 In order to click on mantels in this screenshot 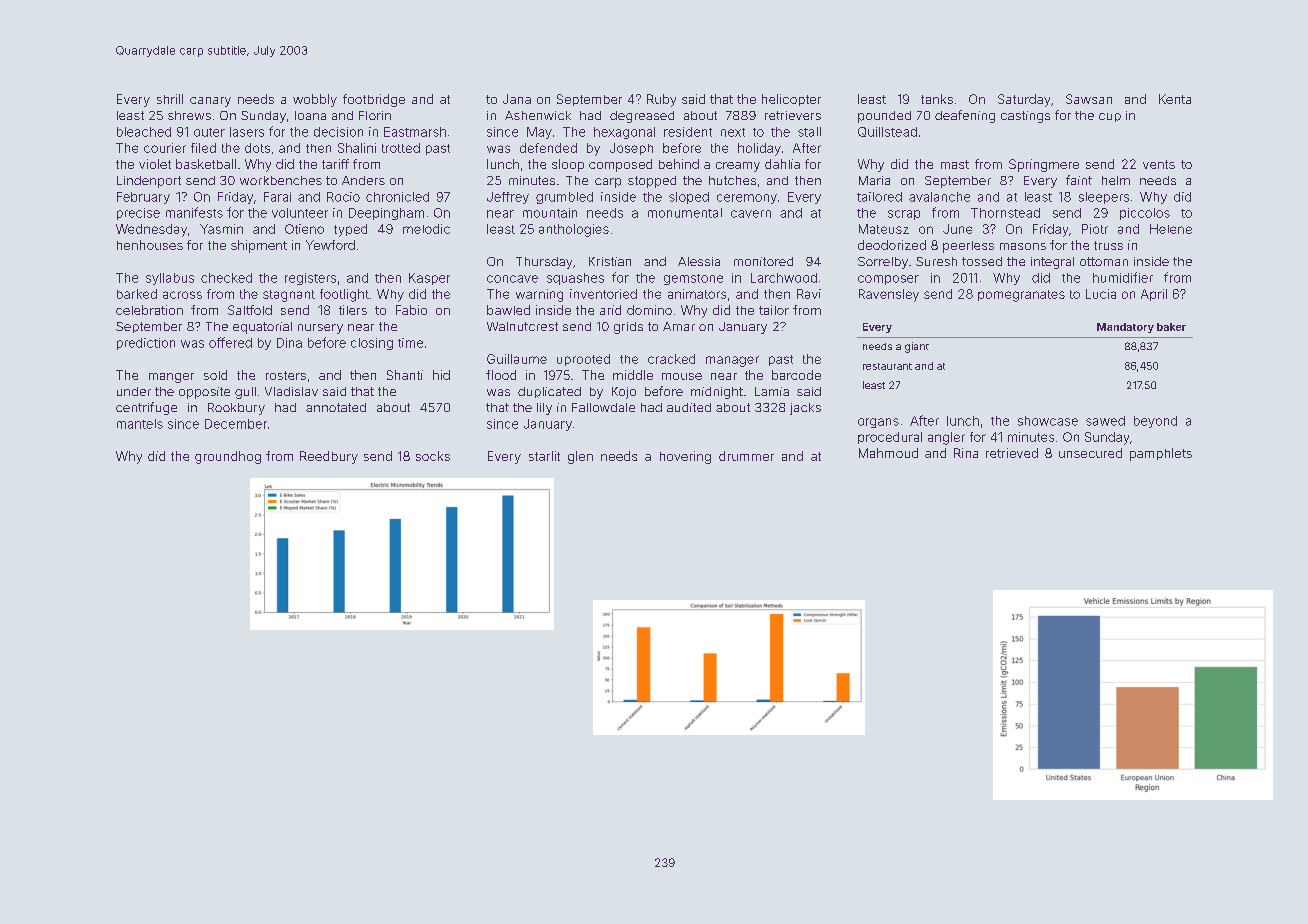, I will do `click(140, 424)`.
